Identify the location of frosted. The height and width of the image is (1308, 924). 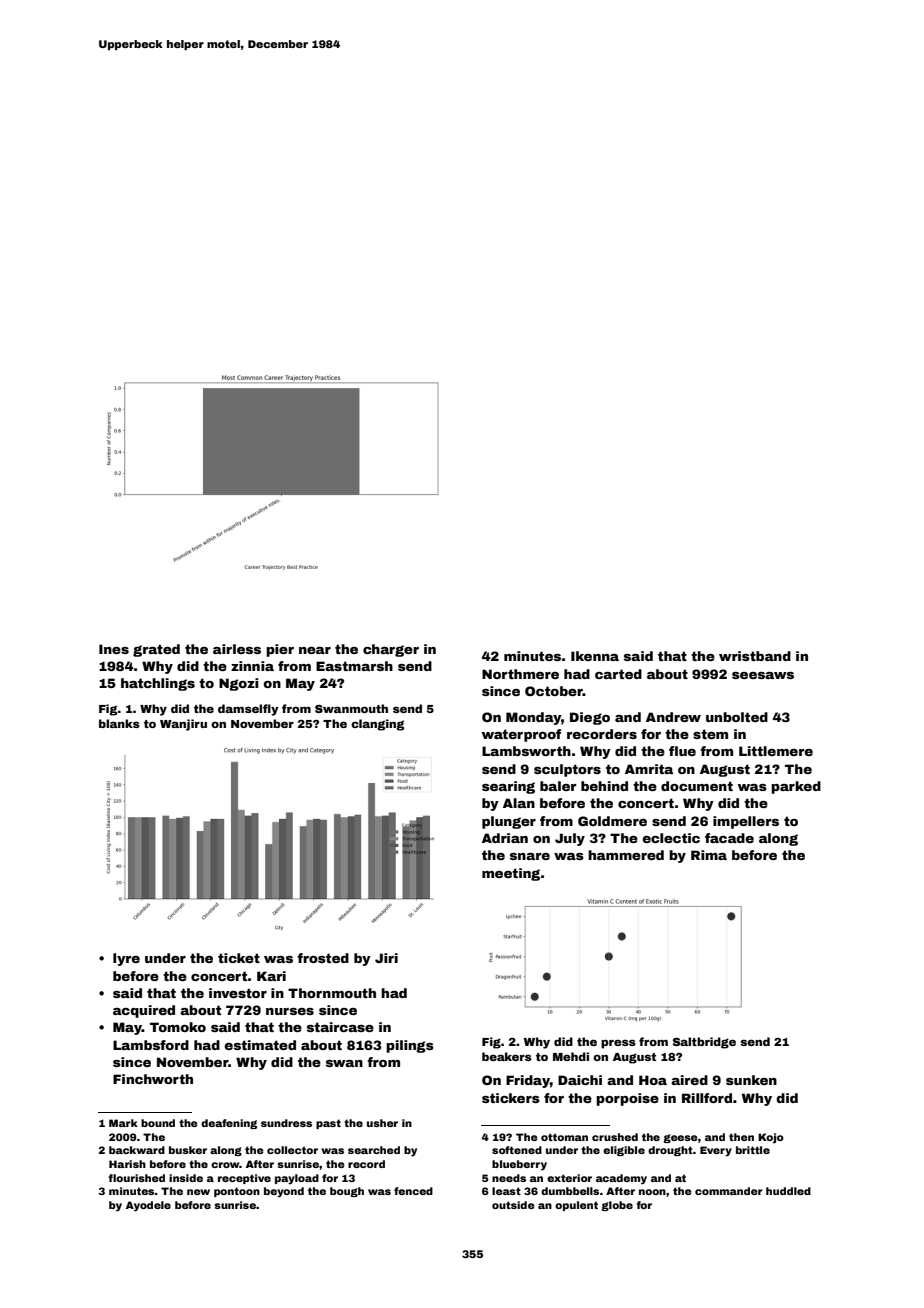
(323, 958).
